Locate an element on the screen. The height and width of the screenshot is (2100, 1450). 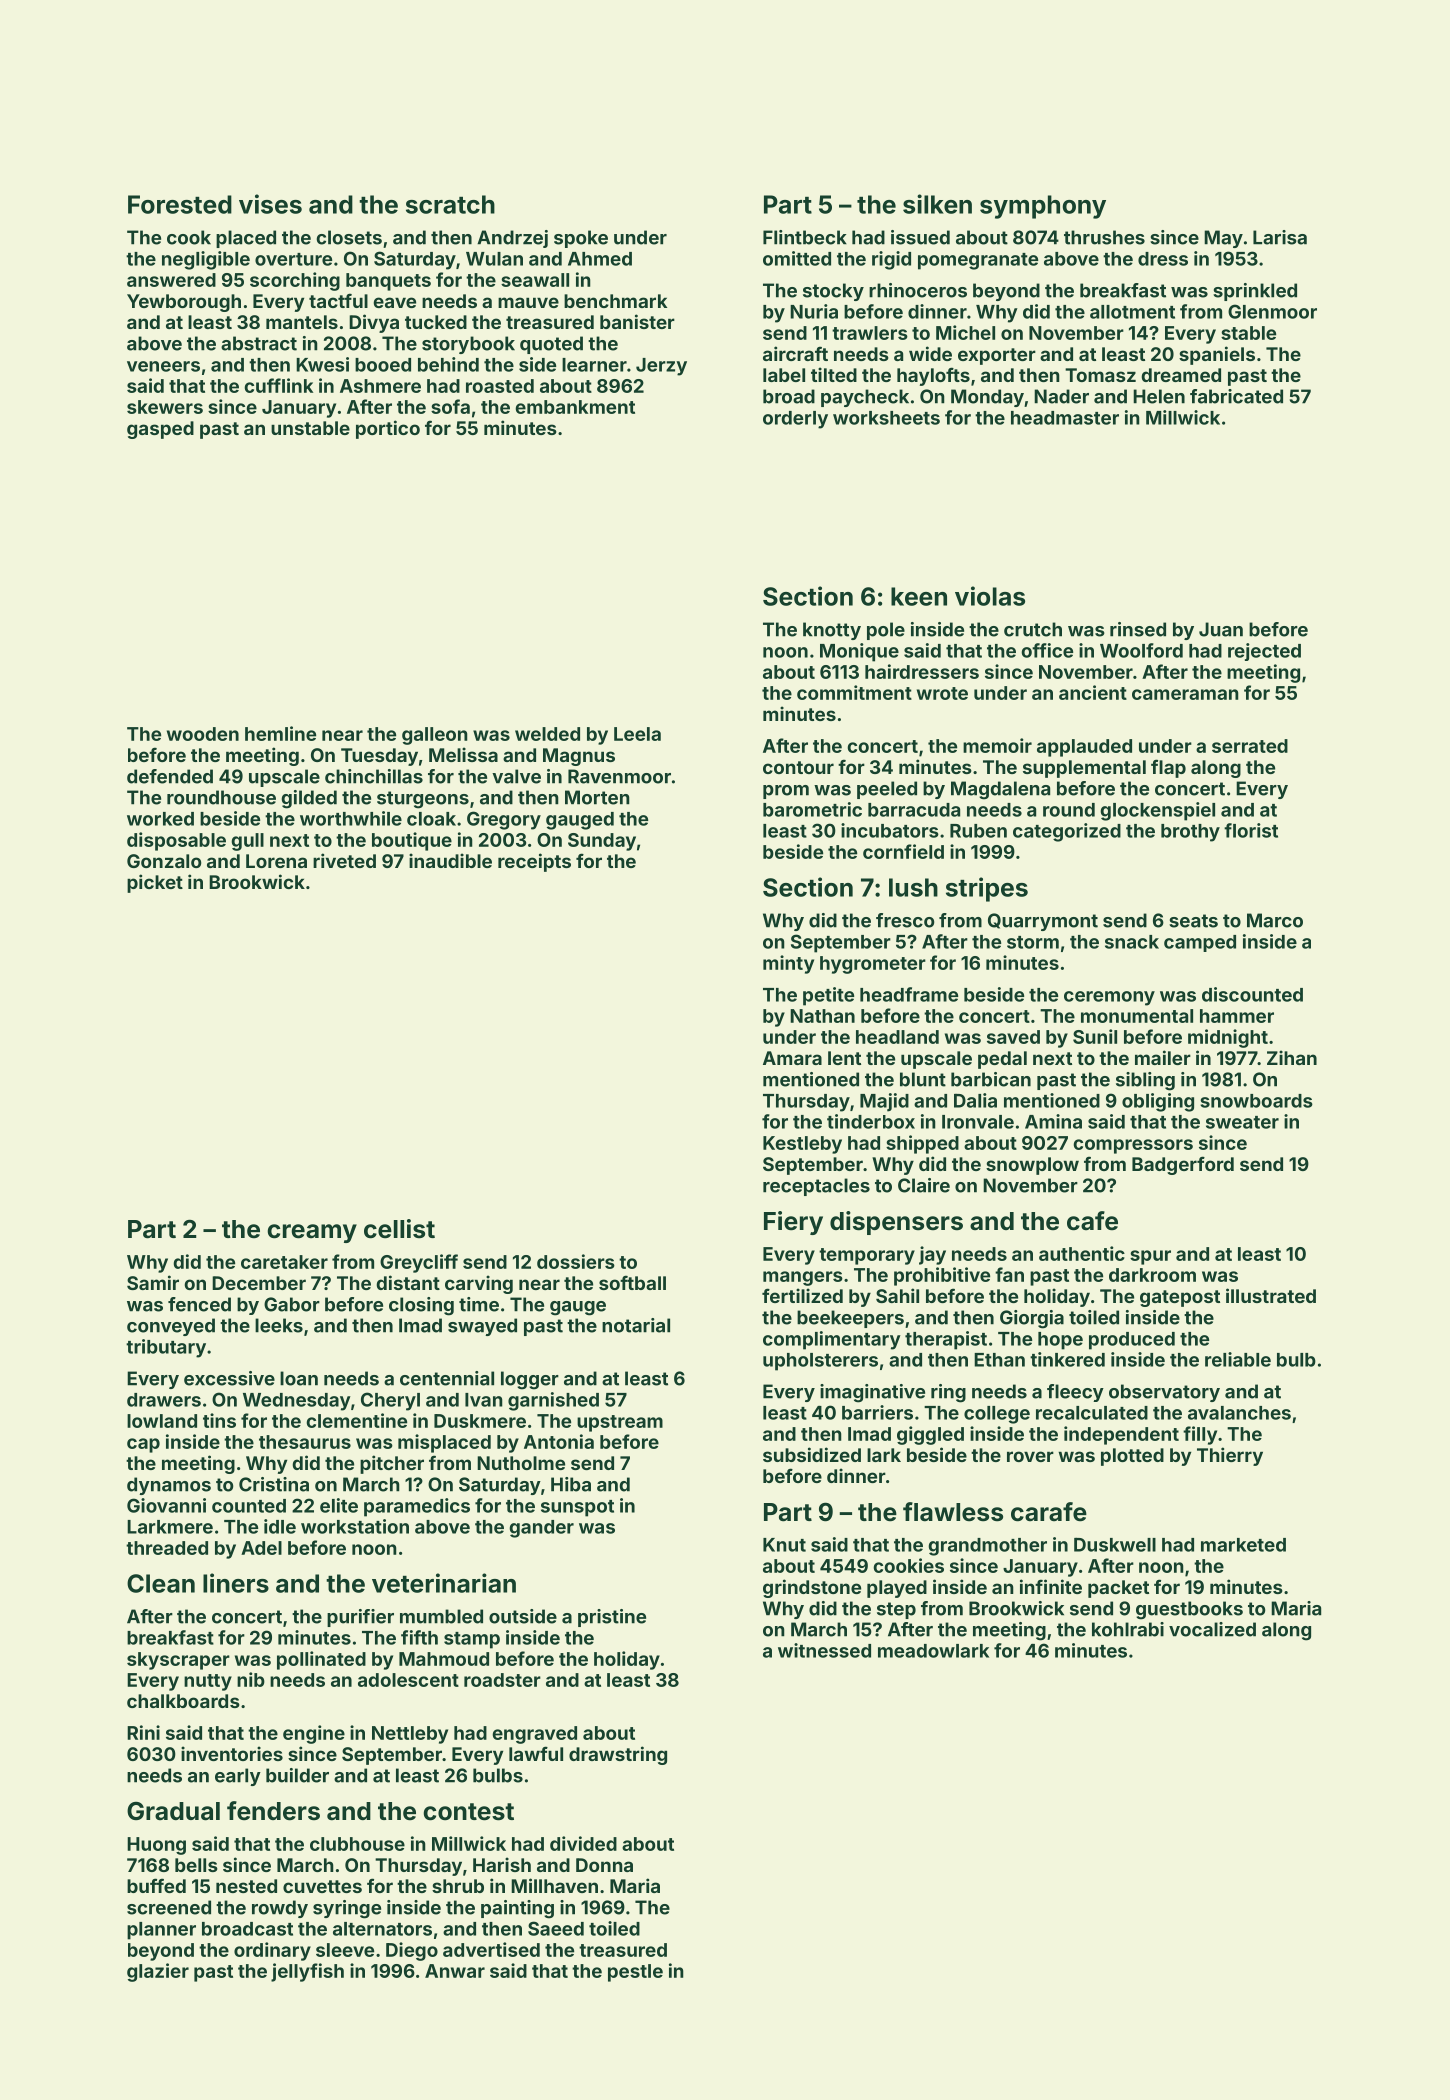
nested is located at coordinates (246, 1886).
